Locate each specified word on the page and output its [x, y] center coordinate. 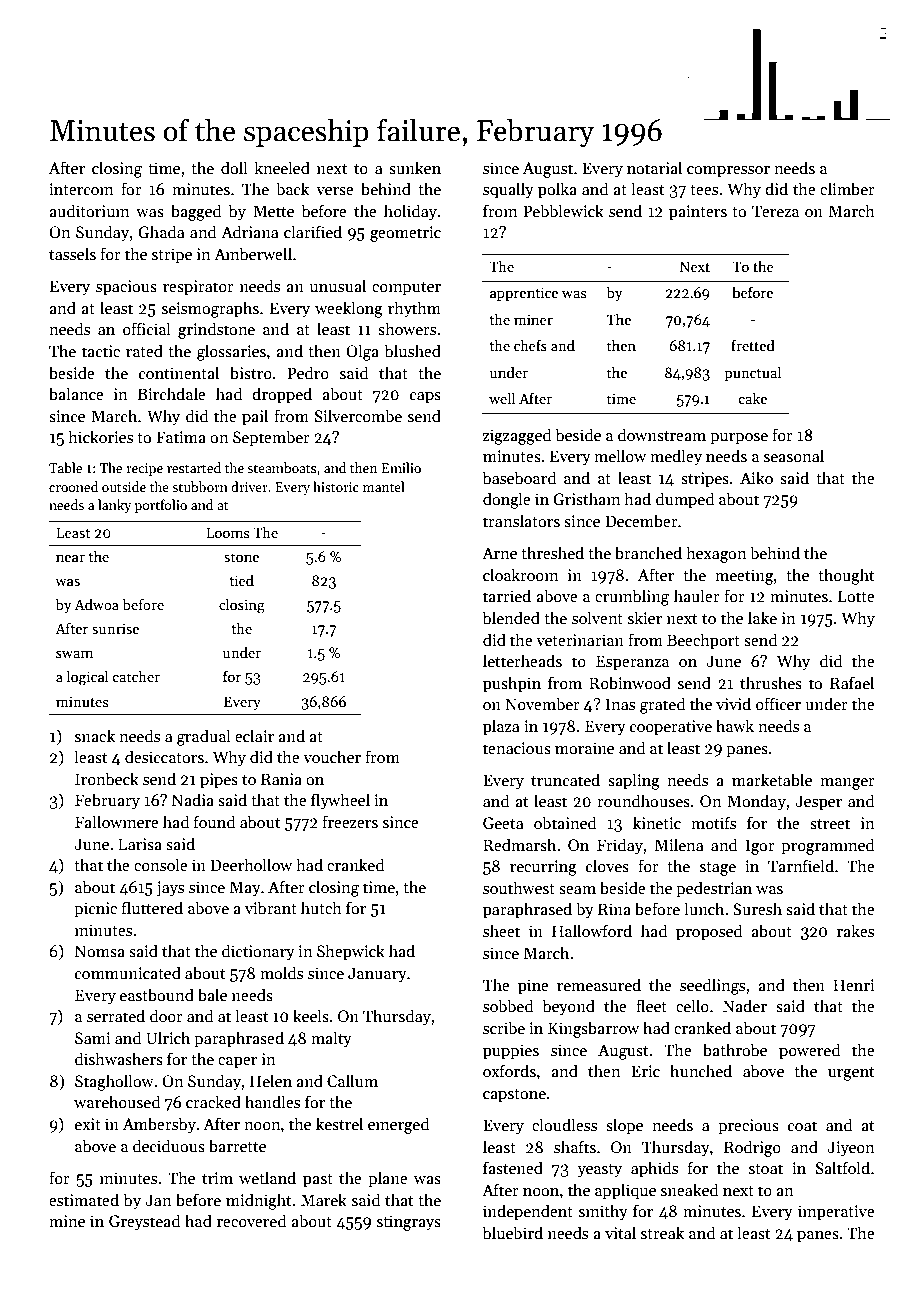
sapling [634, 781]
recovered [251, 1220]
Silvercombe [358, 415]
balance [76, 394]
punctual [752, 373]
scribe [504, 1027]
